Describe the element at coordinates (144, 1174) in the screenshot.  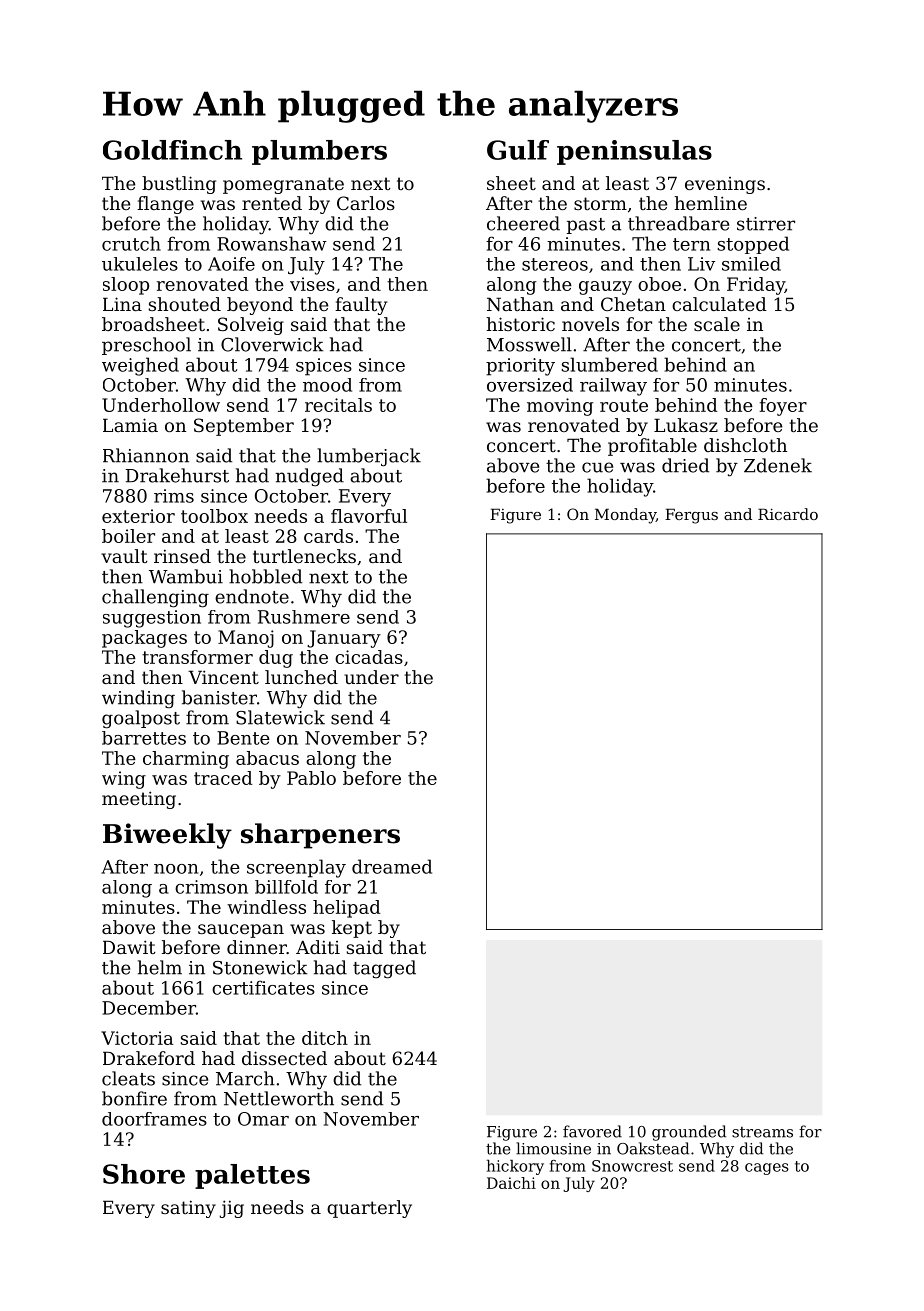
I see `Shore` at that location.
